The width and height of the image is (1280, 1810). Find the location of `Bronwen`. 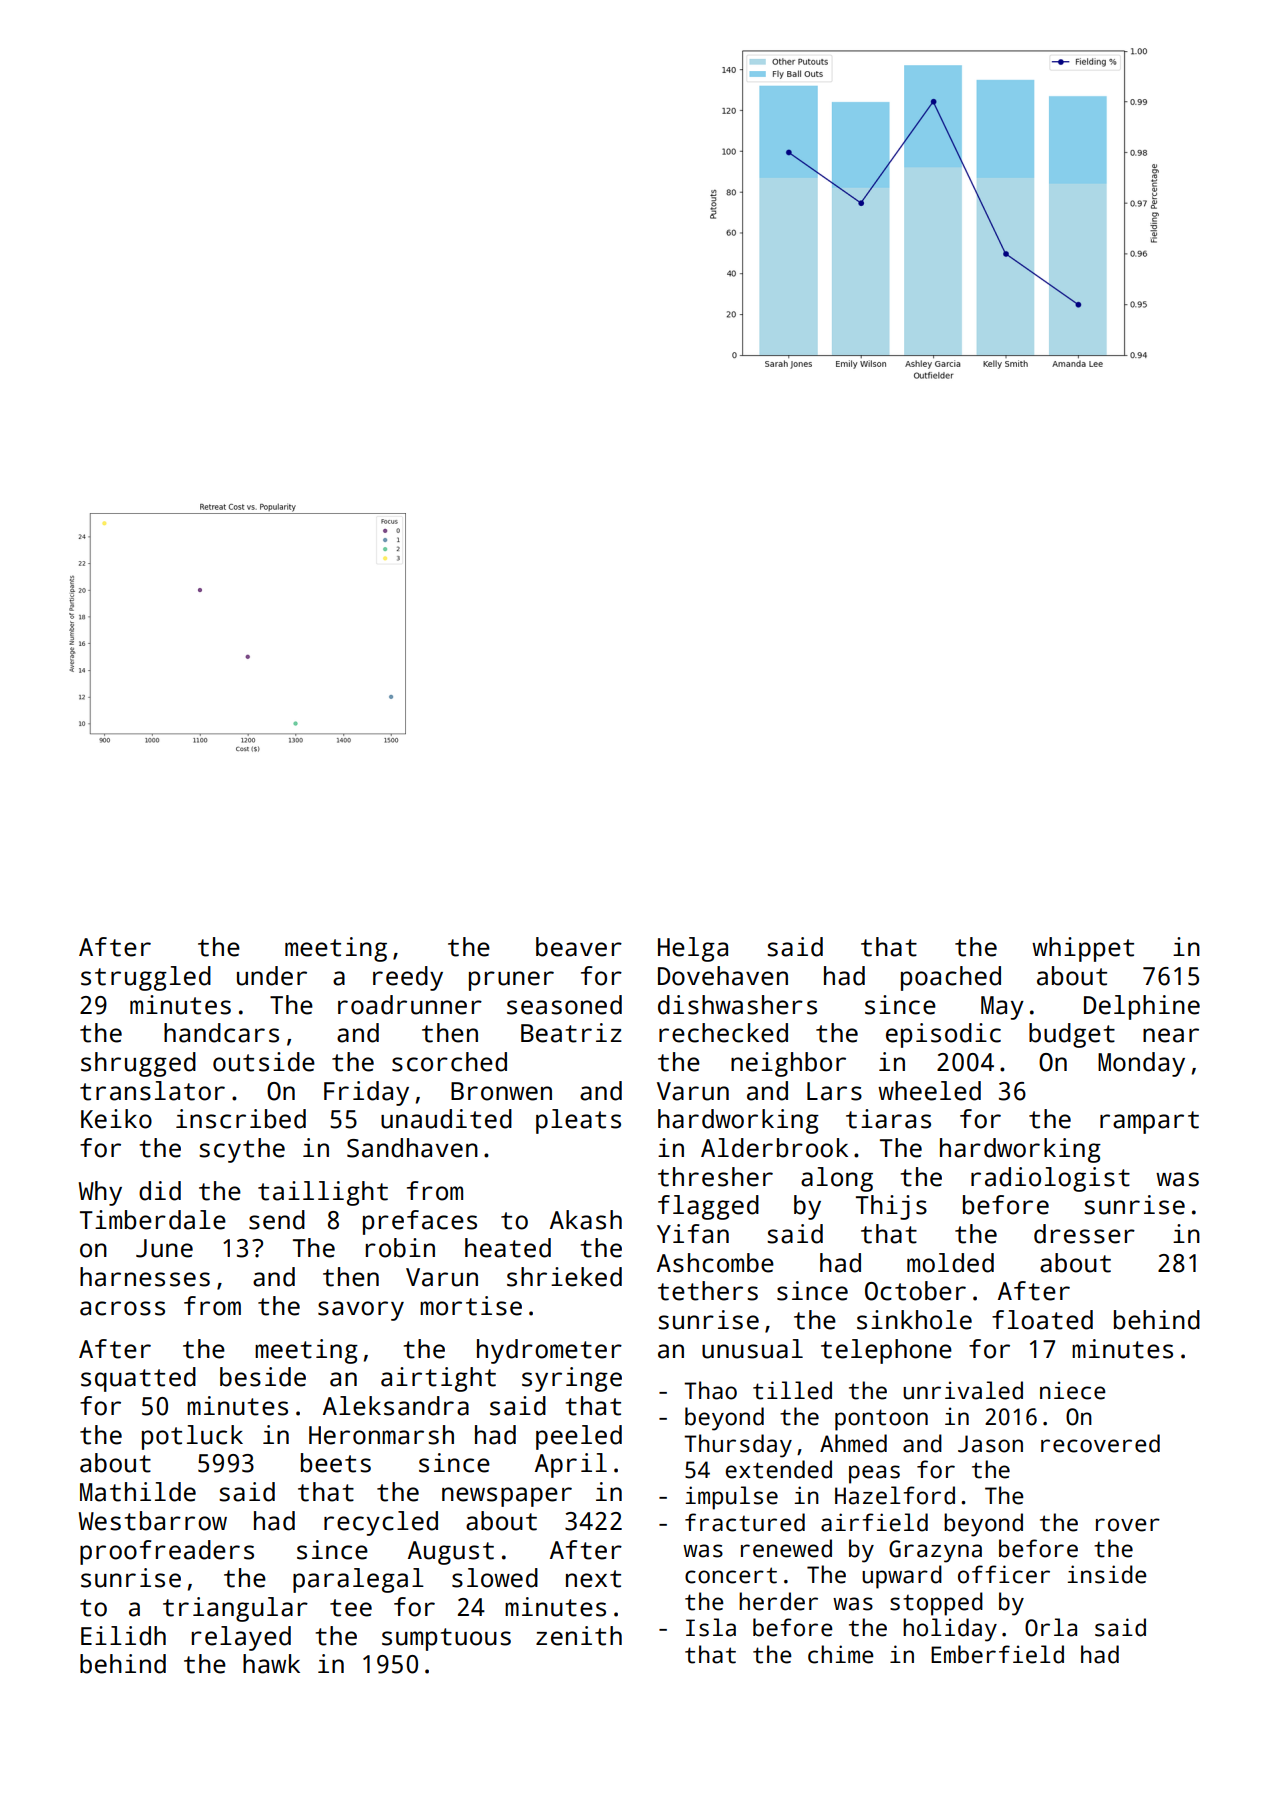

Bronwen is located at coordinates (501, 1091).
